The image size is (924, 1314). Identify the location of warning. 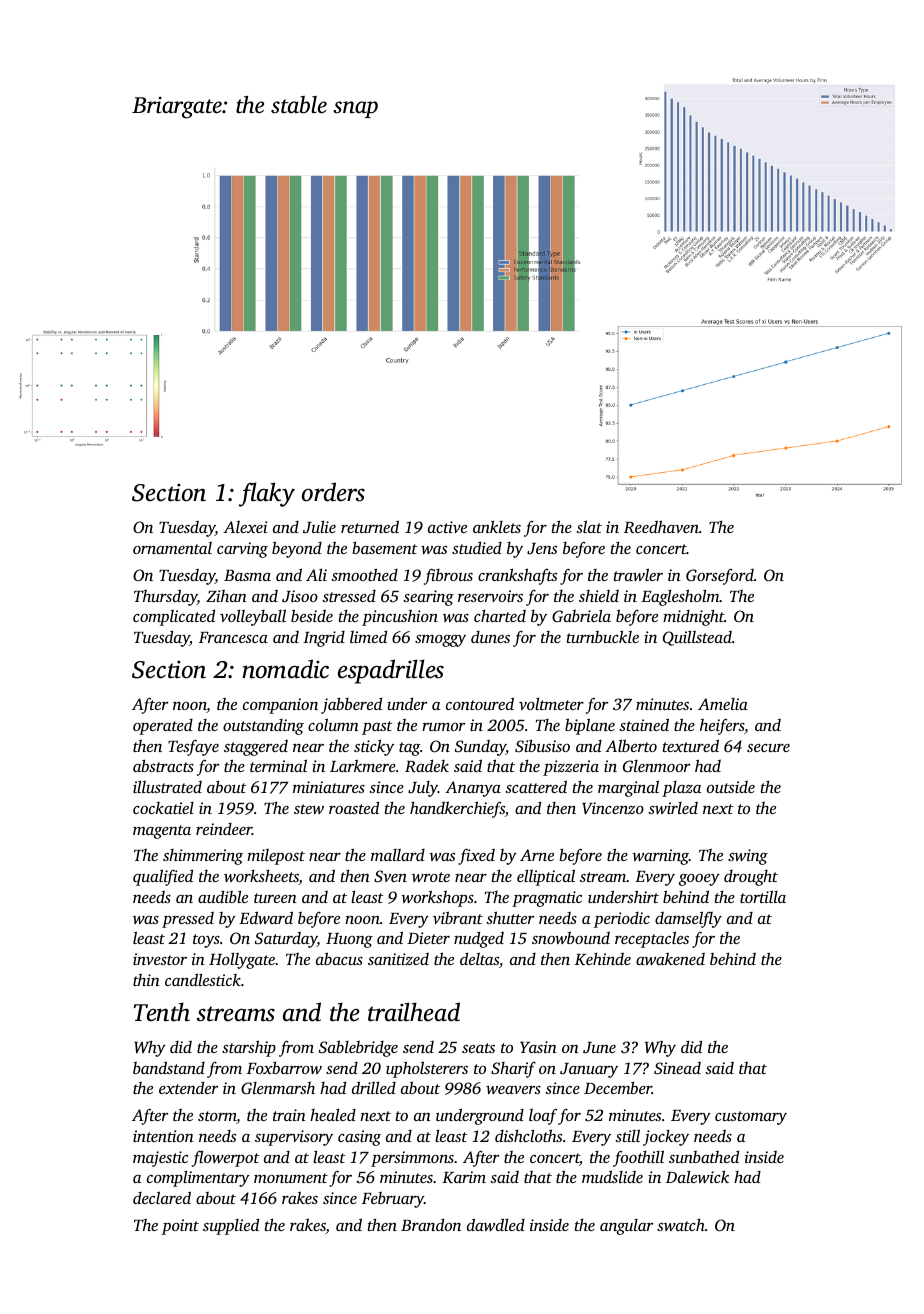
(660, 857).
